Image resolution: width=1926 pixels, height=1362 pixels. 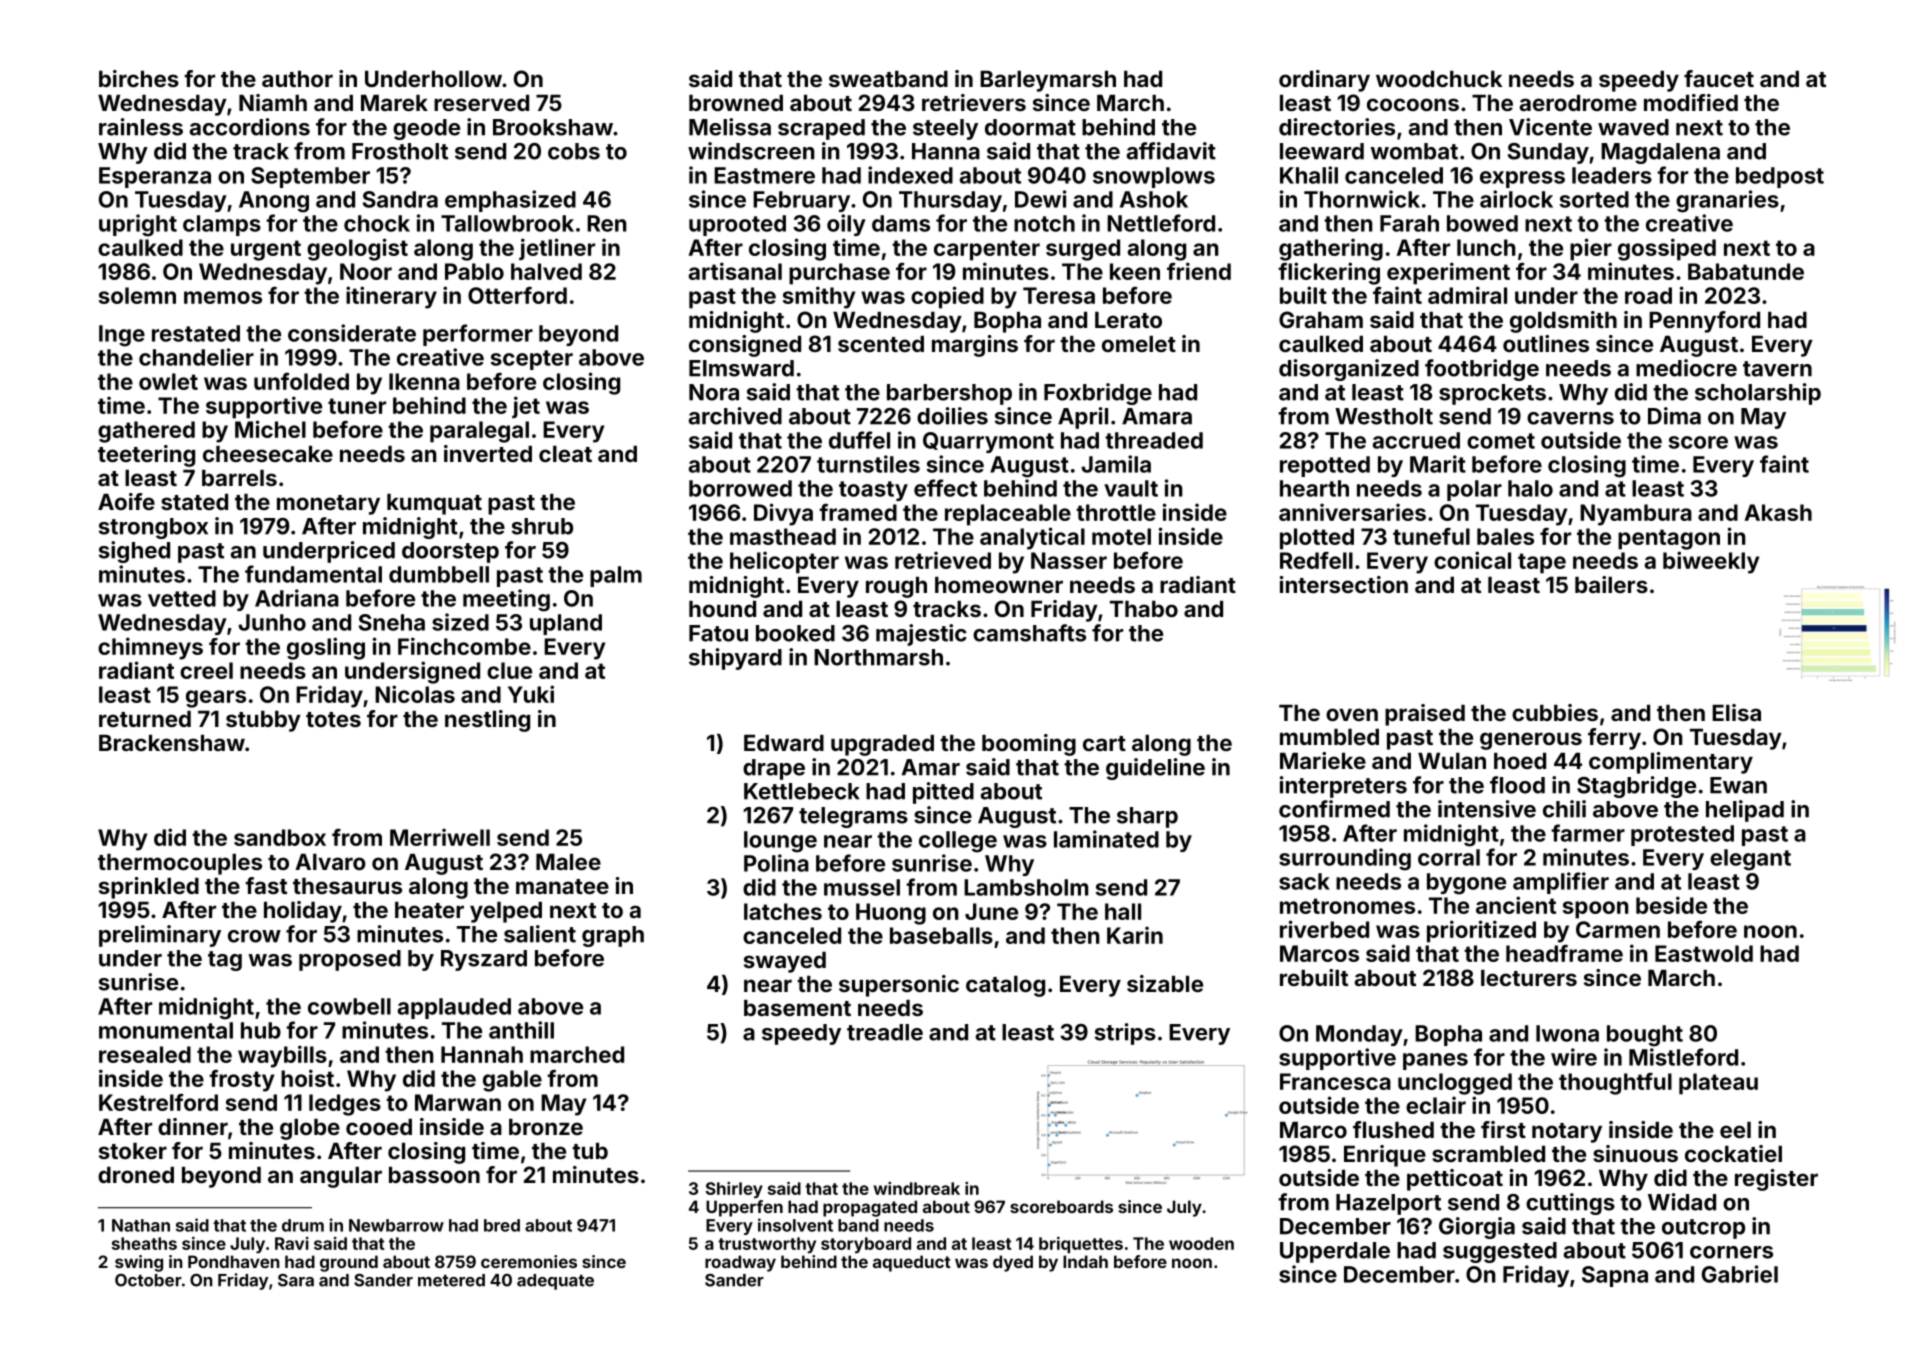 I want to click on wombat, so click(x=1414, y=151).
